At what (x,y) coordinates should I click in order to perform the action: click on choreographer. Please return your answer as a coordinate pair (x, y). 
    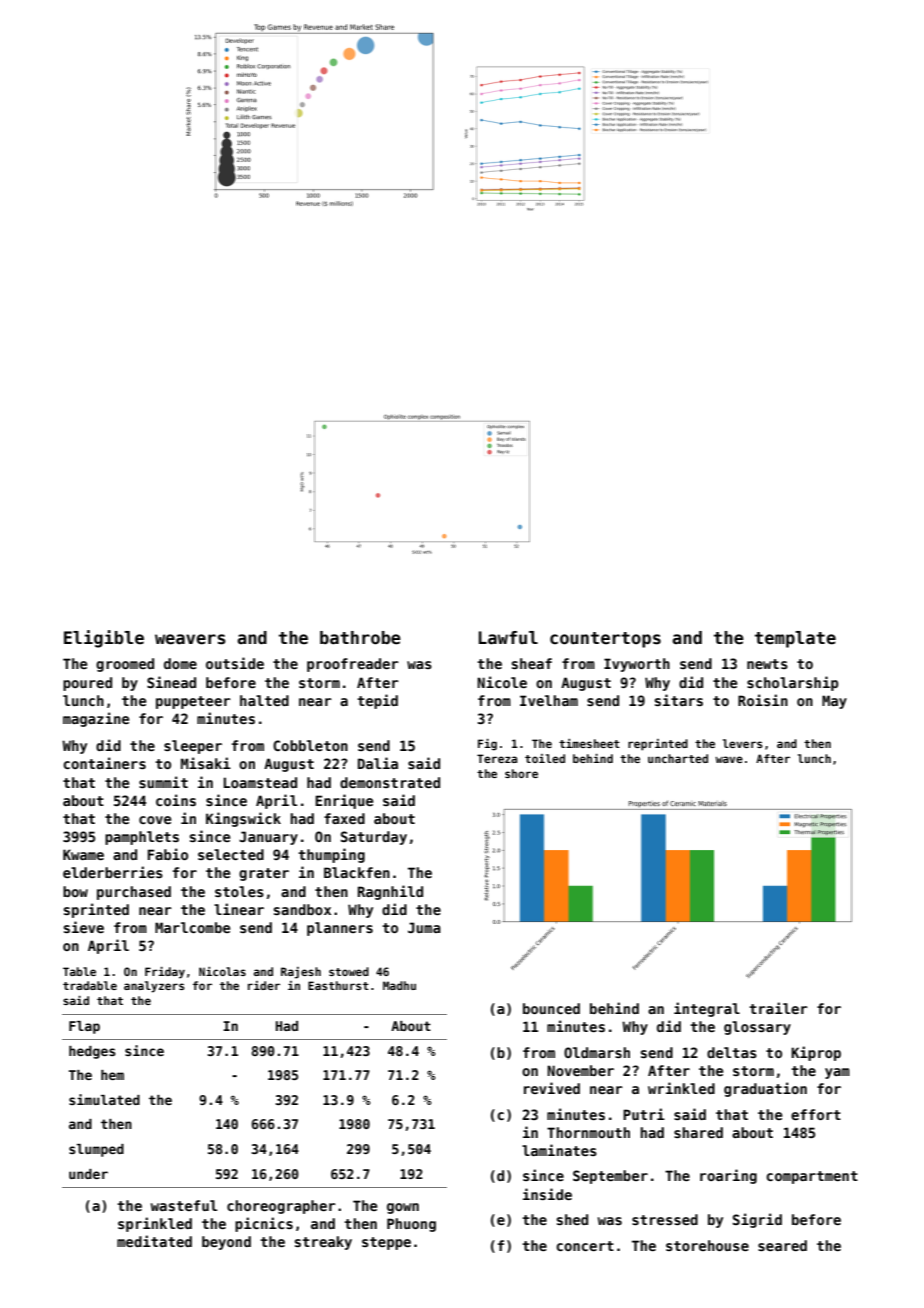
    Looking at the image, I should click on (281, 1207).
